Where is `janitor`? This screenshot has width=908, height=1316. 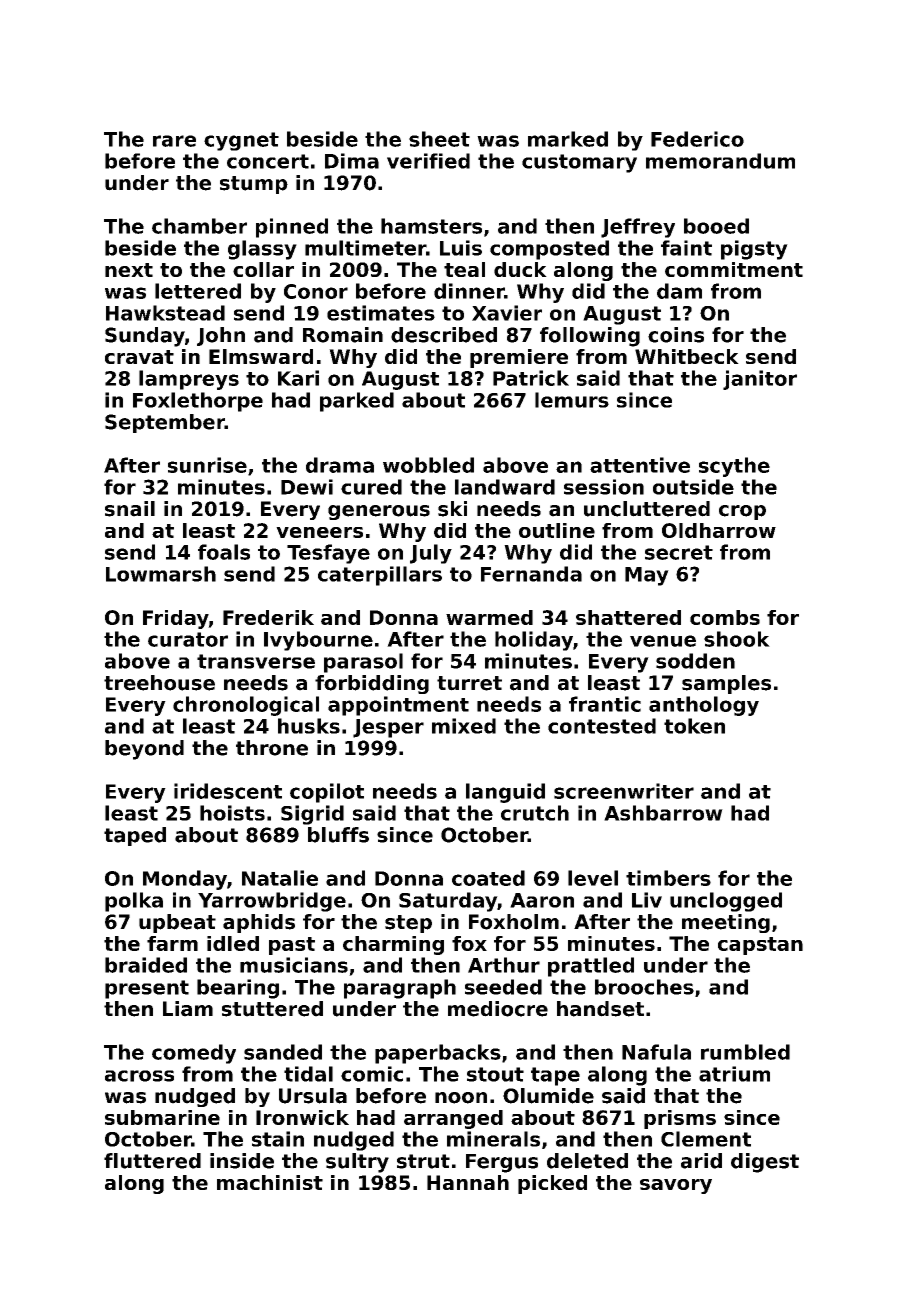 janitor is located at coordinates (760, 380).
